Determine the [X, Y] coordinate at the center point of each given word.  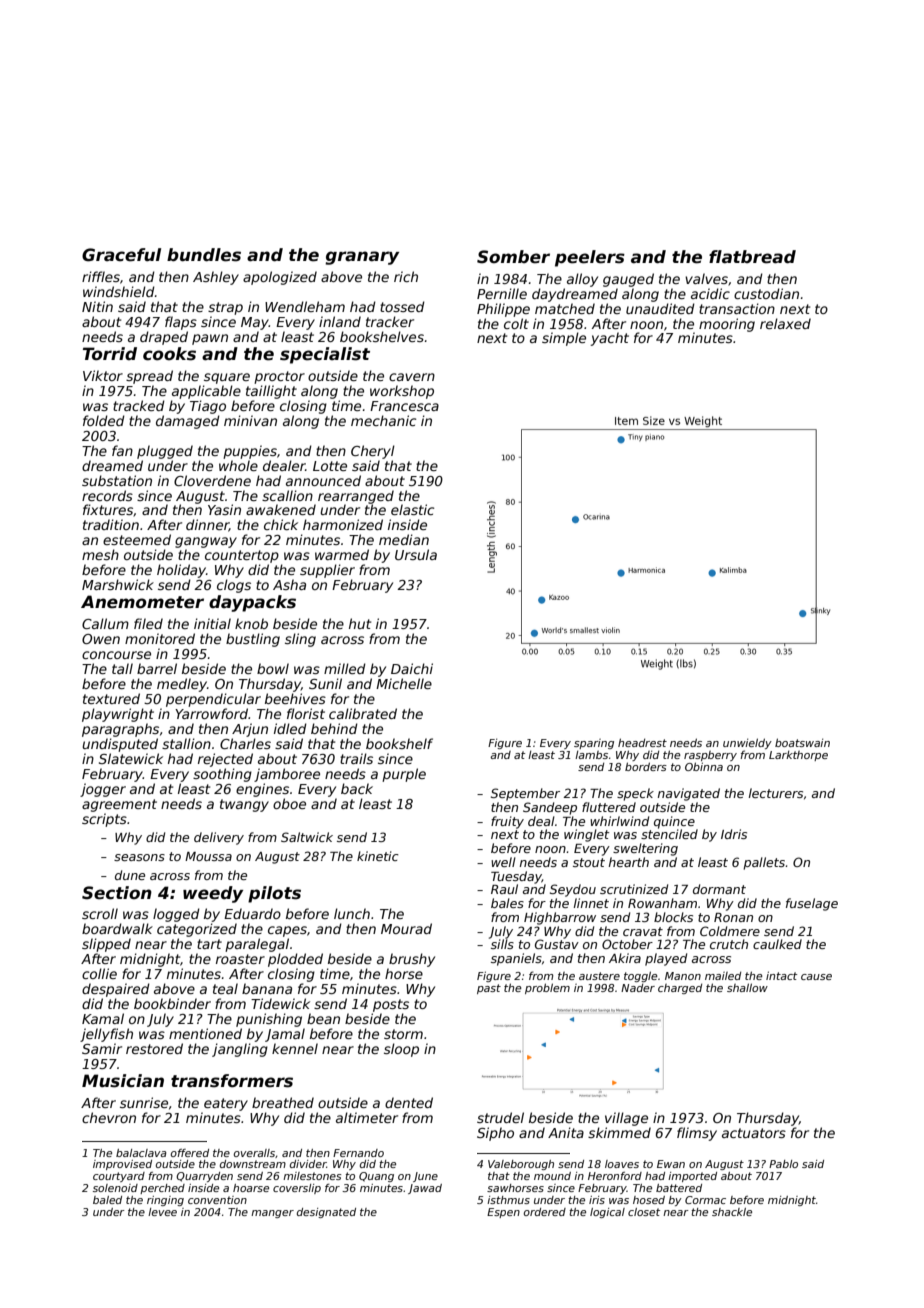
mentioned [205, 1033]
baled [107, 1200]
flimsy [697, 1134]
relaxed [785, 323]
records [107, 495]
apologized [280, 278]
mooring [727, 325]
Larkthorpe [798, 756]
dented [409, 1102]
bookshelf [399, 743]
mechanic [383, 420]
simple [564, 339]
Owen [101, 639]
